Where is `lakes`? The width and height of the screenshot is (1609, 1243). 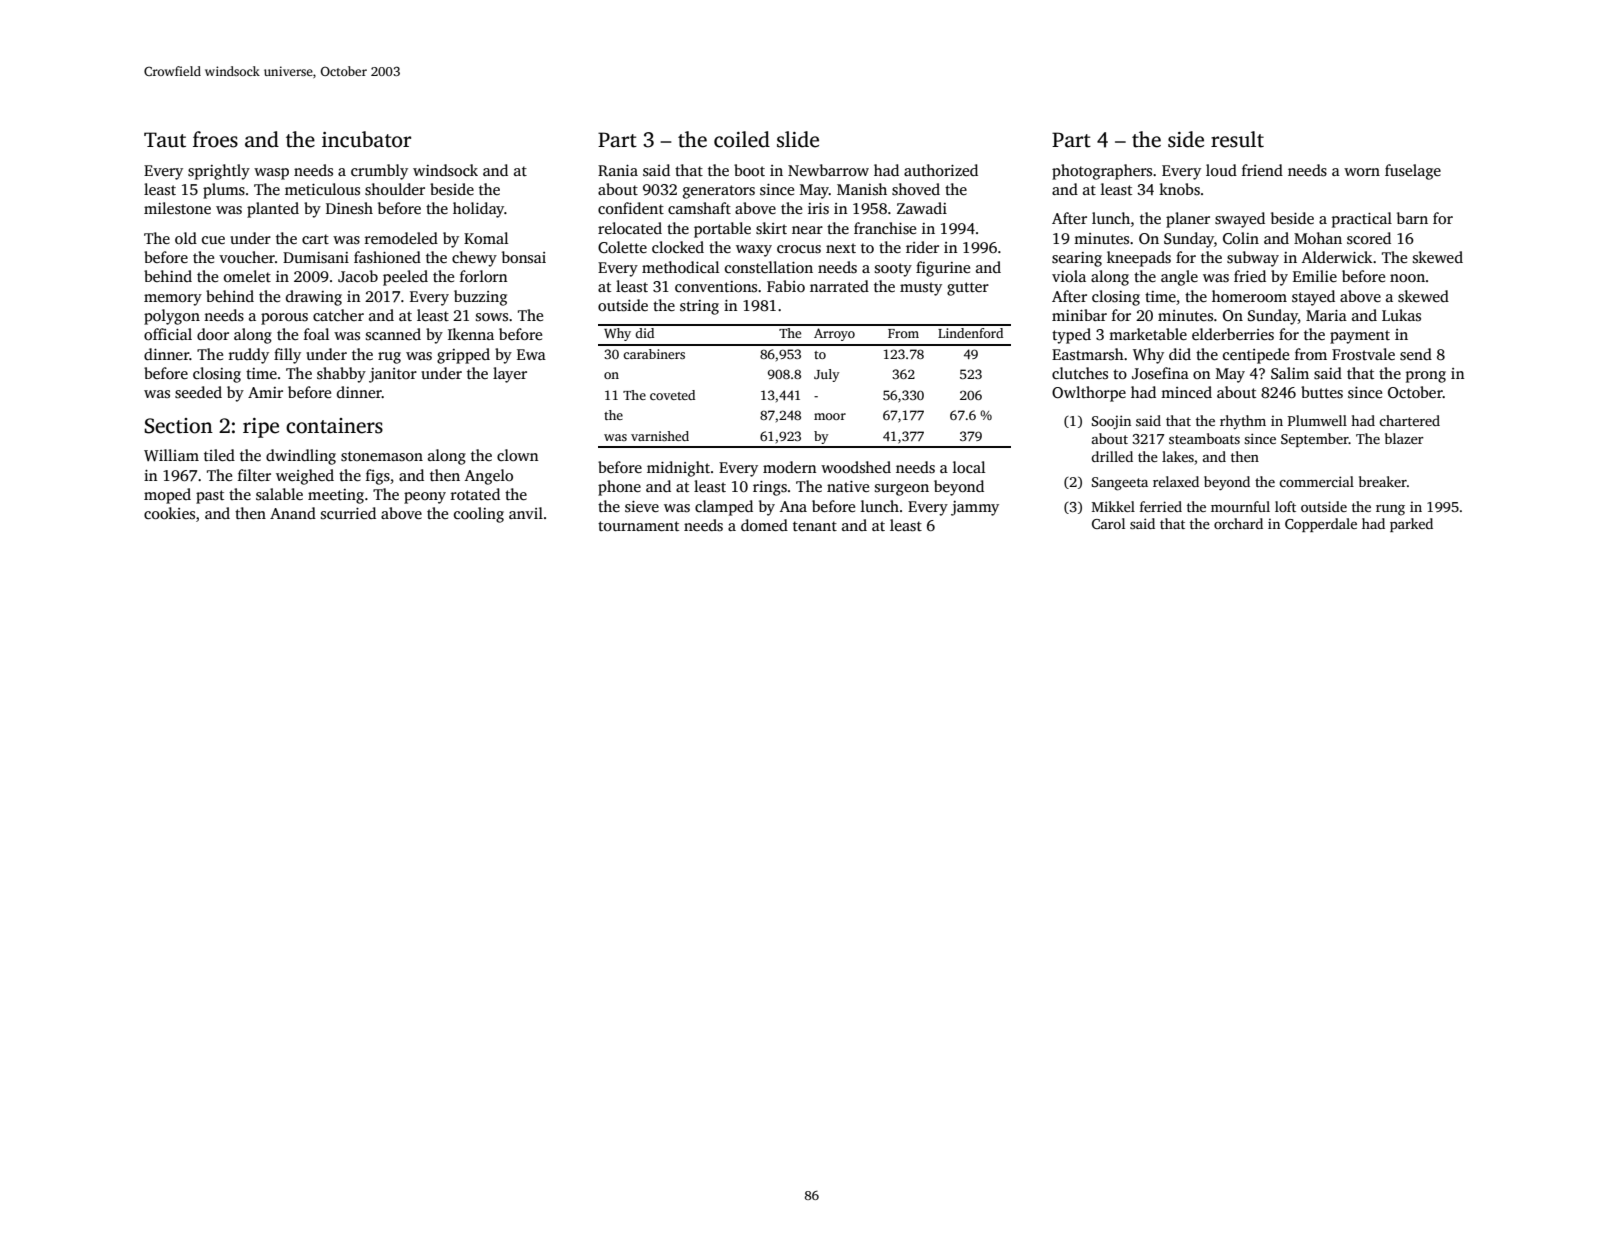
lakes is located at coordinates (1178, 456).
